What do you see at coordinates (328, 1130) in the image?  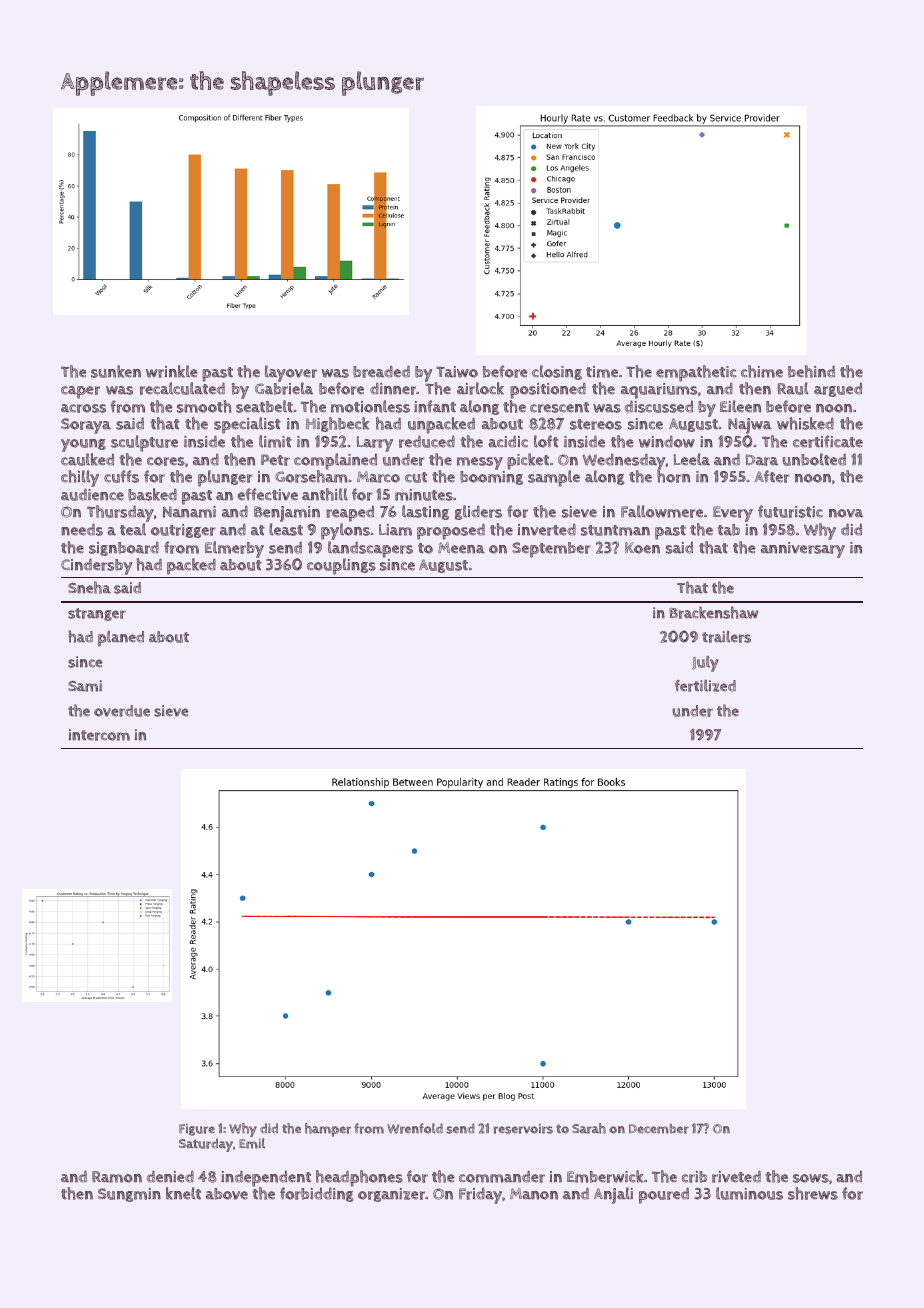 I see `hamper` at bounding box center [328, 1130].
